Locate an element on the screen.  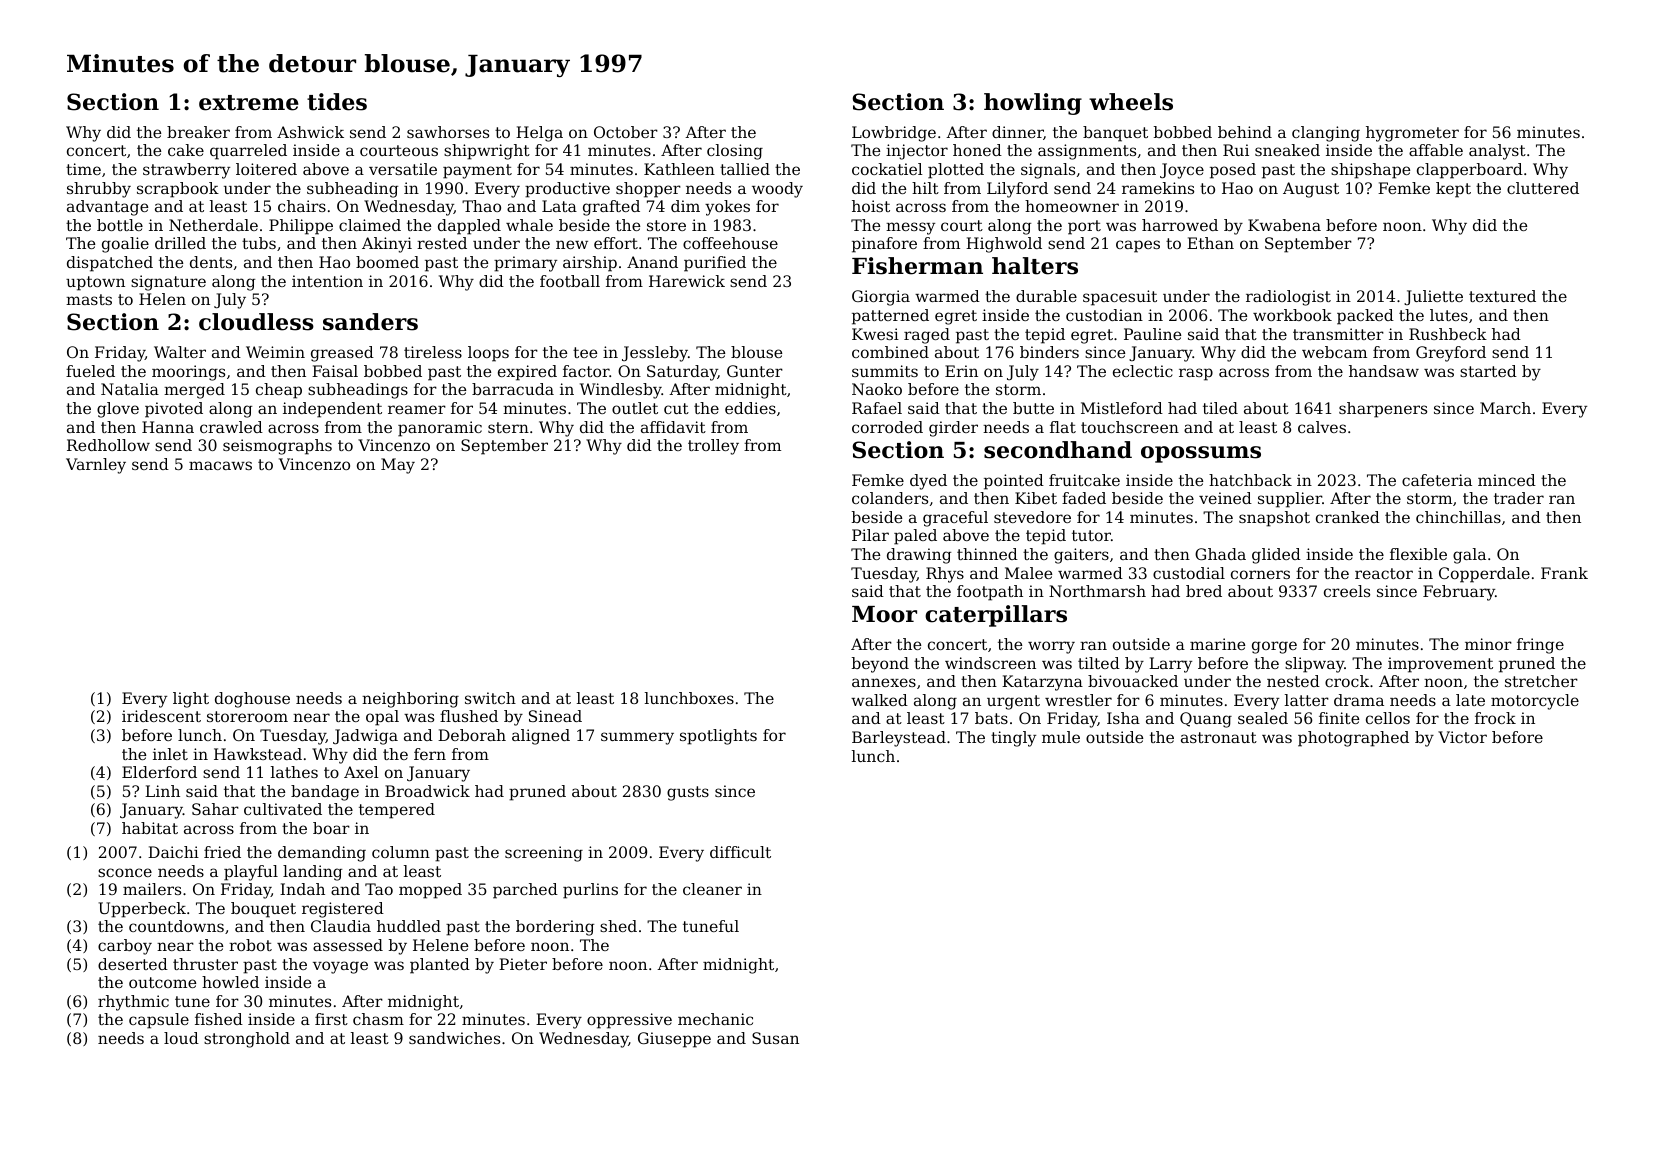
doghouse is located at coordinates (252, 700).
